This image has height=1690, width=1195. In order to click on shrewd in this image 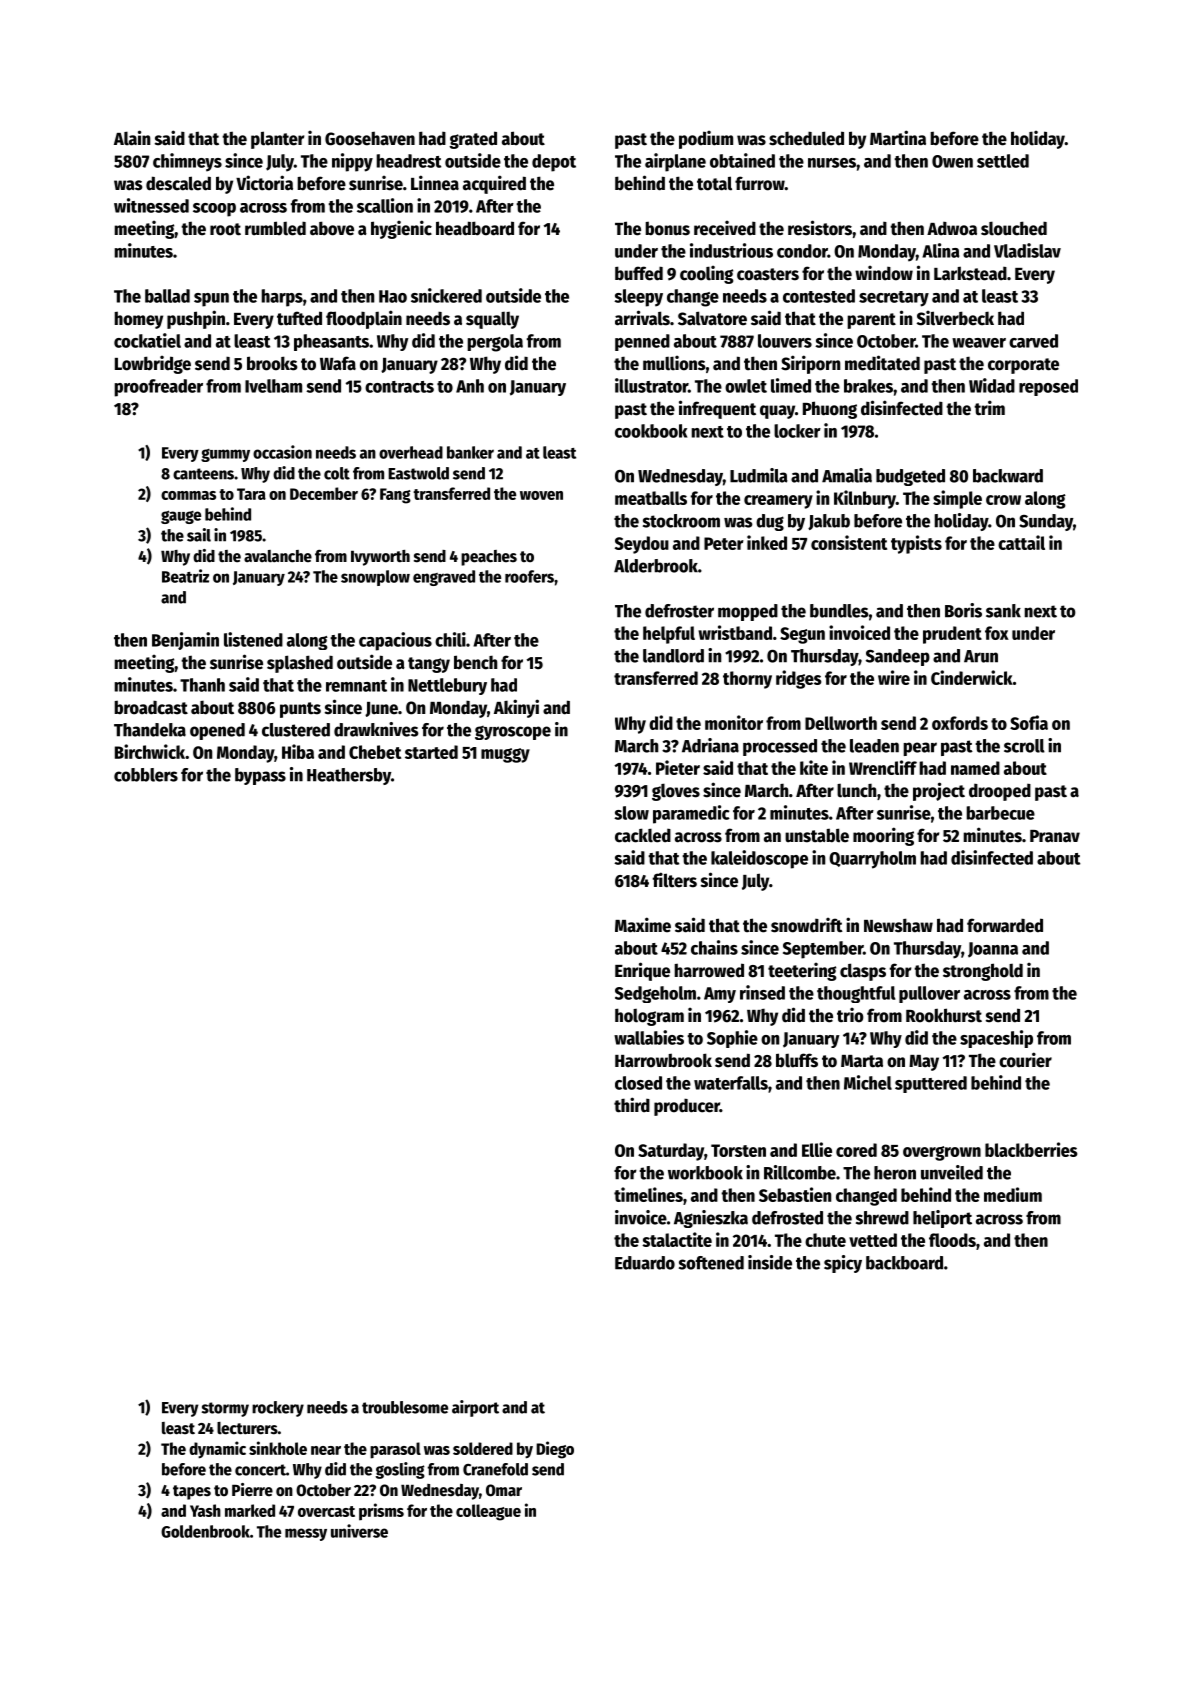, I will do `click(882, 1218)`.
